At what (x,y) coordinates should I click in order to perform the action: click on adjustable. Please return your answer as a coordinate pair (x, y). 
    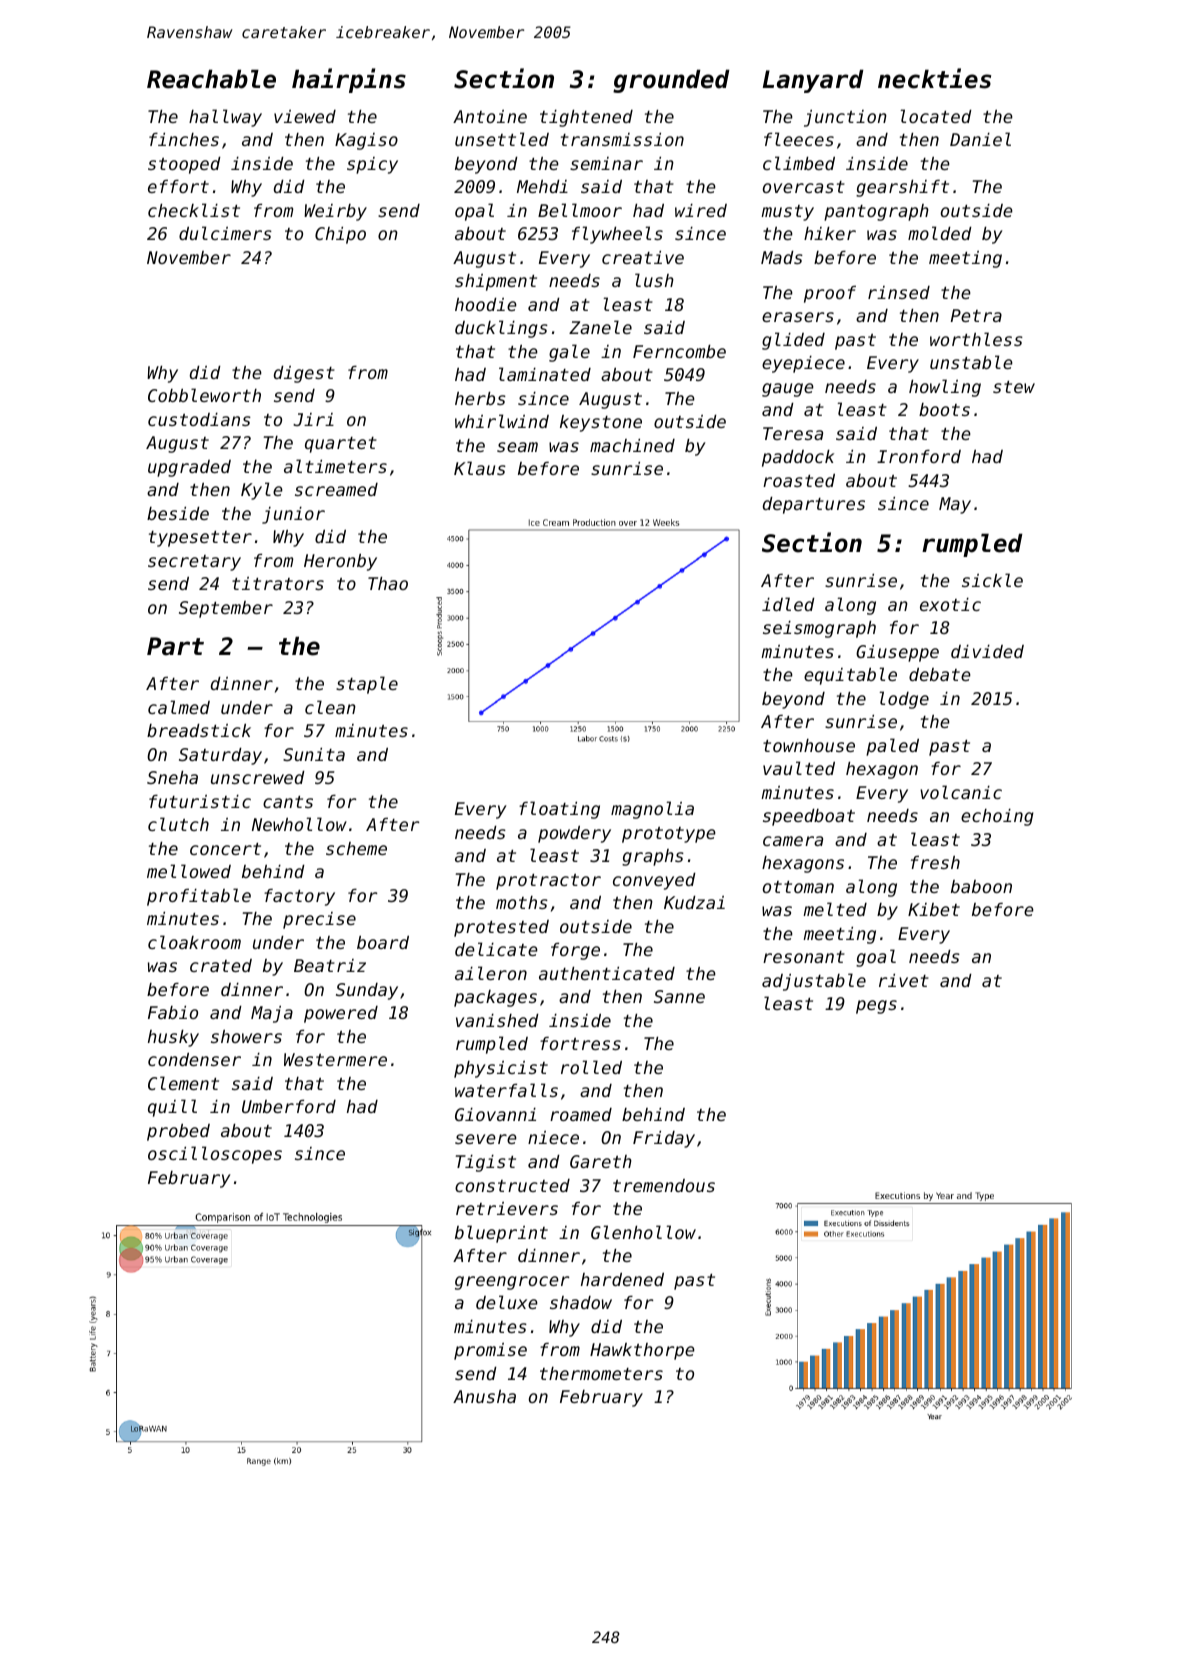
    Looking at the image, I should click on (814, 982).
